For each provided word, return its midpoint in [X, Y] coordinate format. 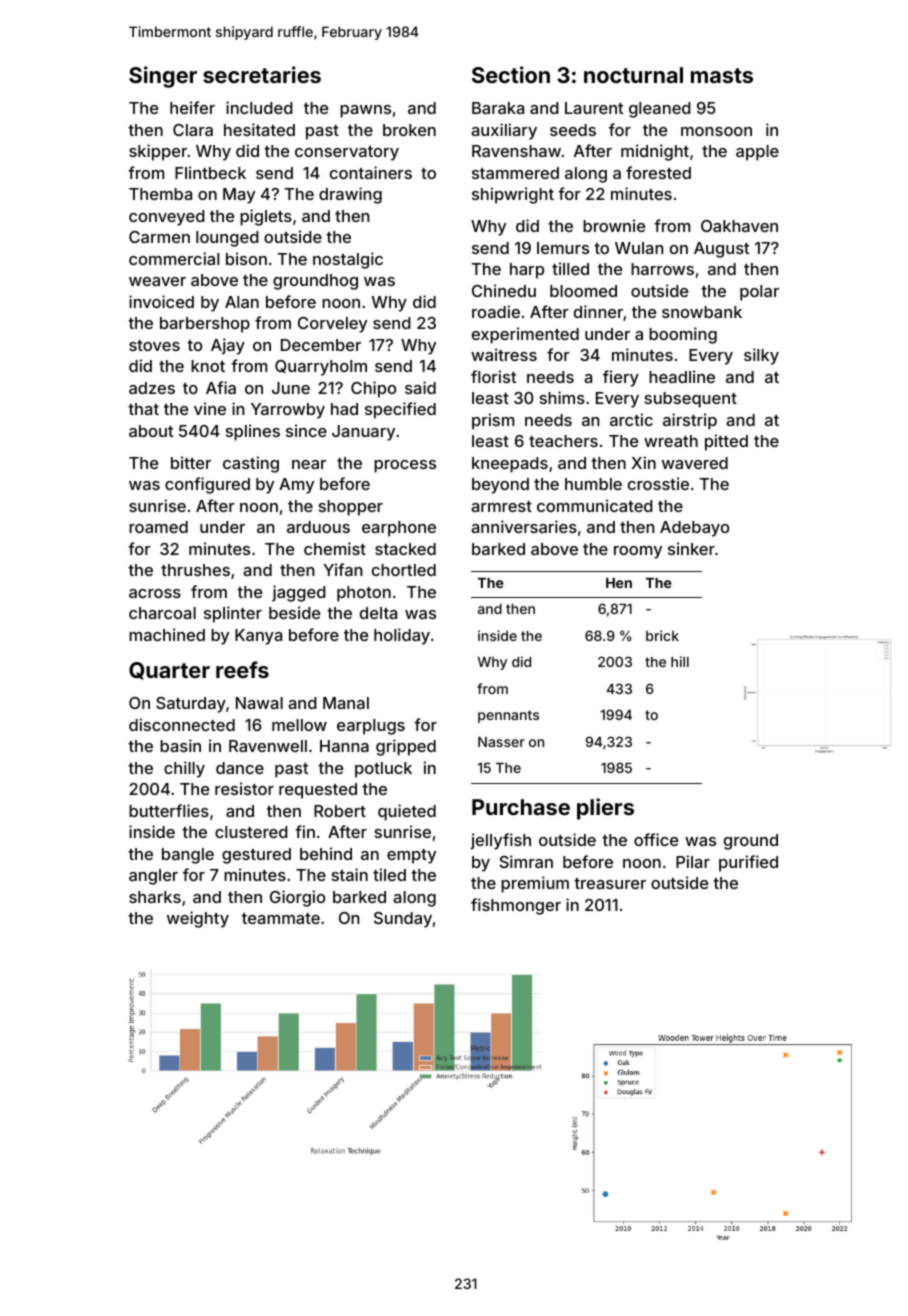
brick [662, 635]
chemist [335, 548]
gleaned [660, 110]
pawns [365, 111]
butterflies [169, 810]
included [259, 107]
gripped [406, 747]
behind [326, 853]
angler [153, 877]
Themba [160, 194]
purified [748, 863]
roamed [158, 527]
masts [722, 75]
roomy [638, 552]
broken [409, 130]
